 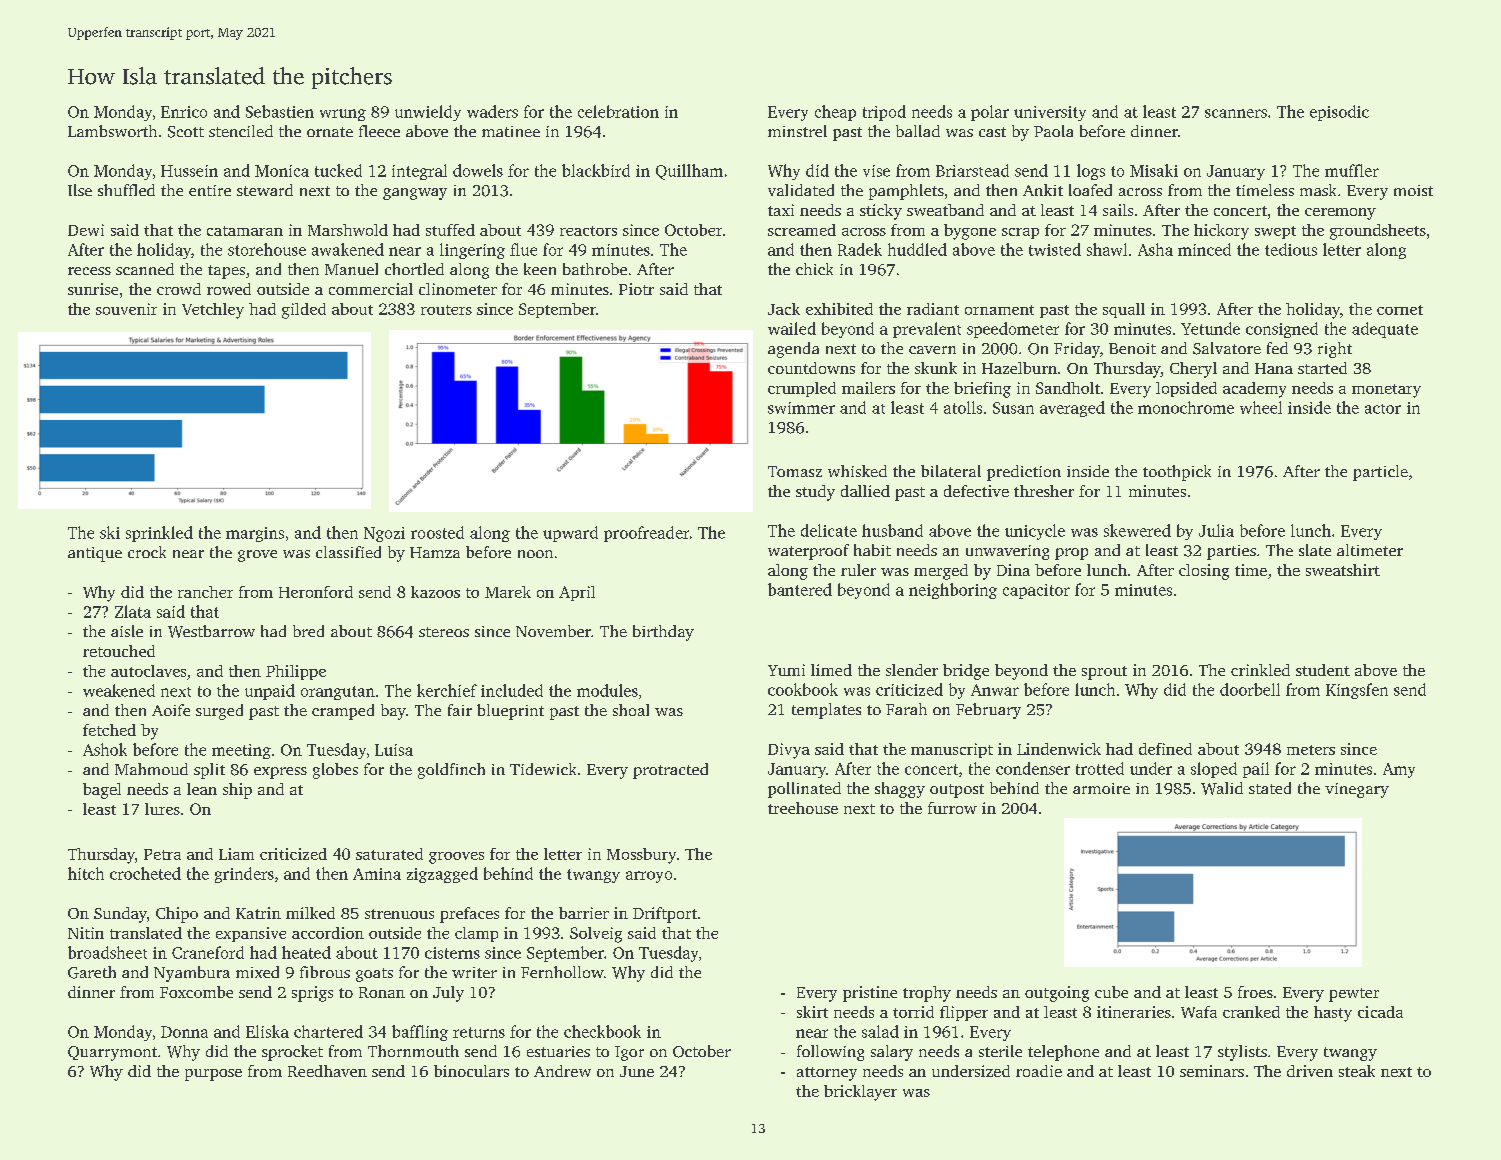 I want to click on globes, so click(x=335, y=771).
